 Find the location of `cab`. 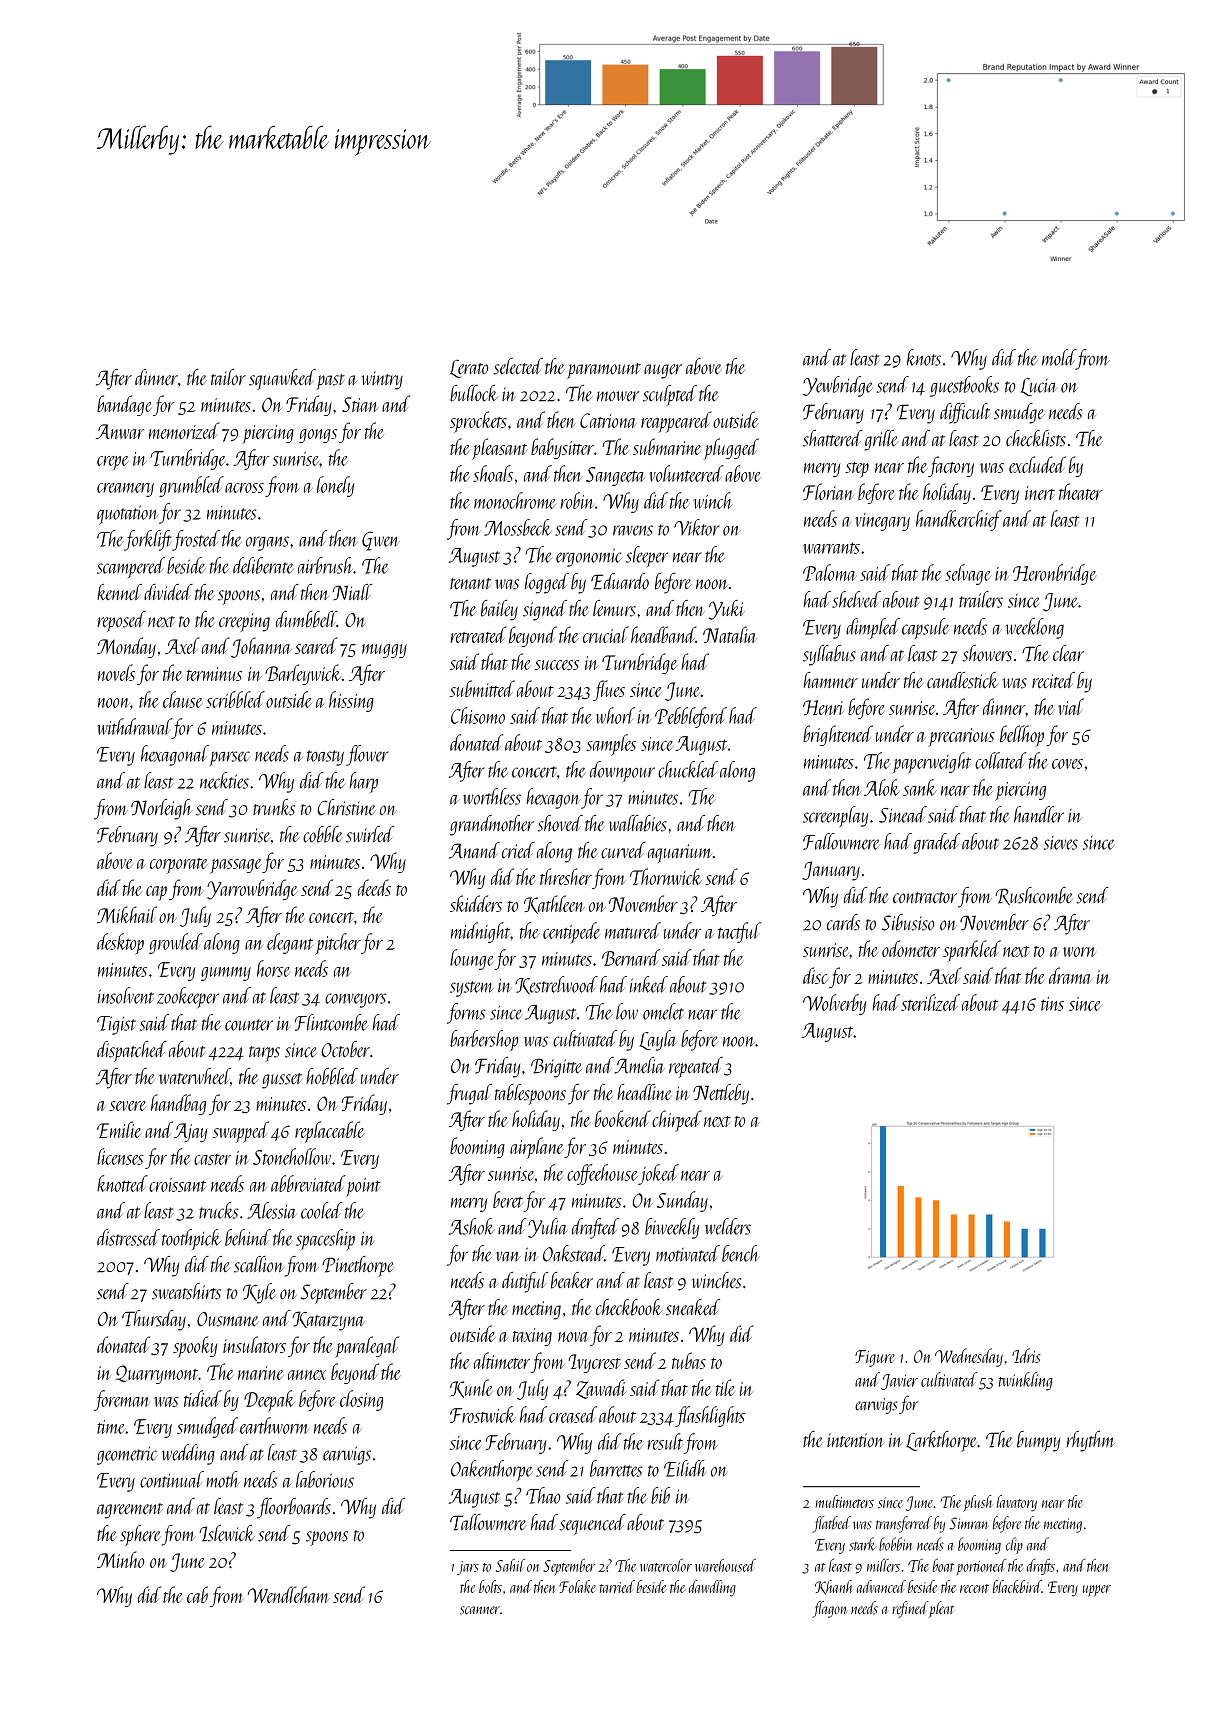

cab is located at coordinates (197, 1594).
